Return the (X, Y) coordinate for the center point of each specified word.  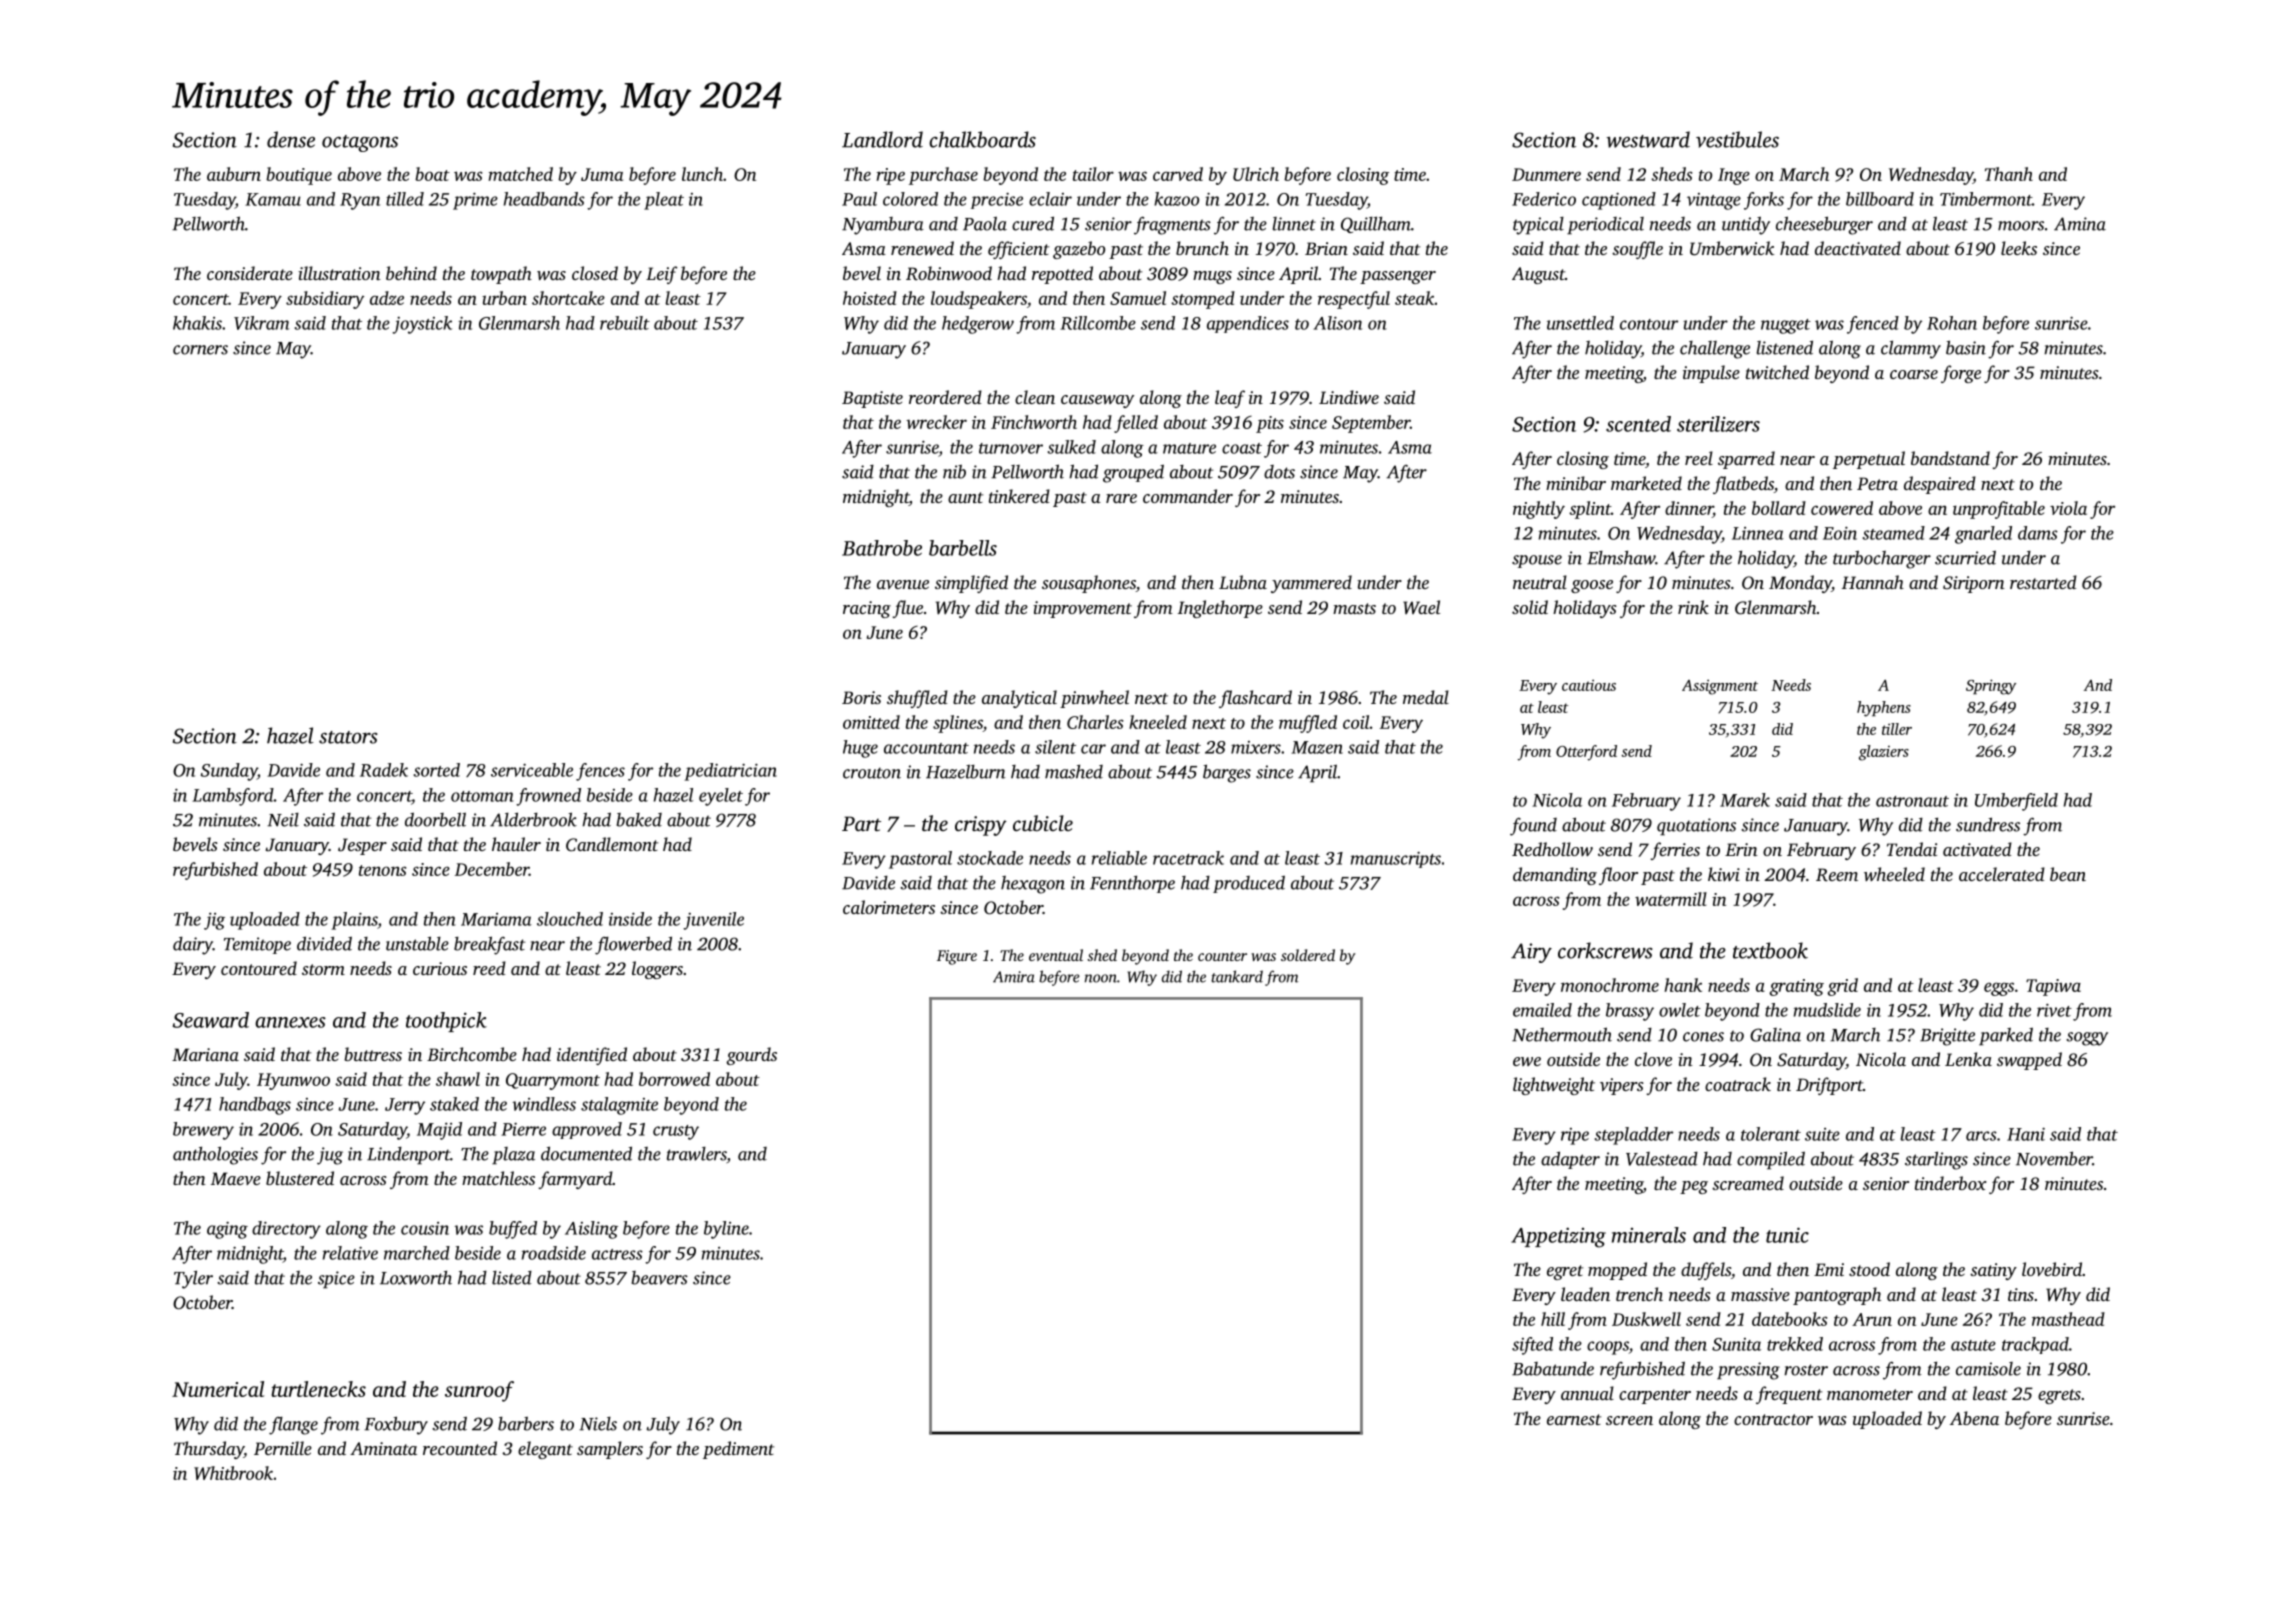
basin (1966, 347)
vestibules (1737, 139)
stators (348, 737)
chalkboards (982, 139)
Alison (1338, 323)
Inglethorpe (1220, 609)
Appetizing (1558, 1237)
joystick (422, 325)
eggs (1999, 989)
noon (1101, 978)
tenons (383, 870)
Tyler (193, 1279)
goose (1592, 586)
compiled (1771, 1160)
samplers (610, 1450)
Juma (602, 174)
